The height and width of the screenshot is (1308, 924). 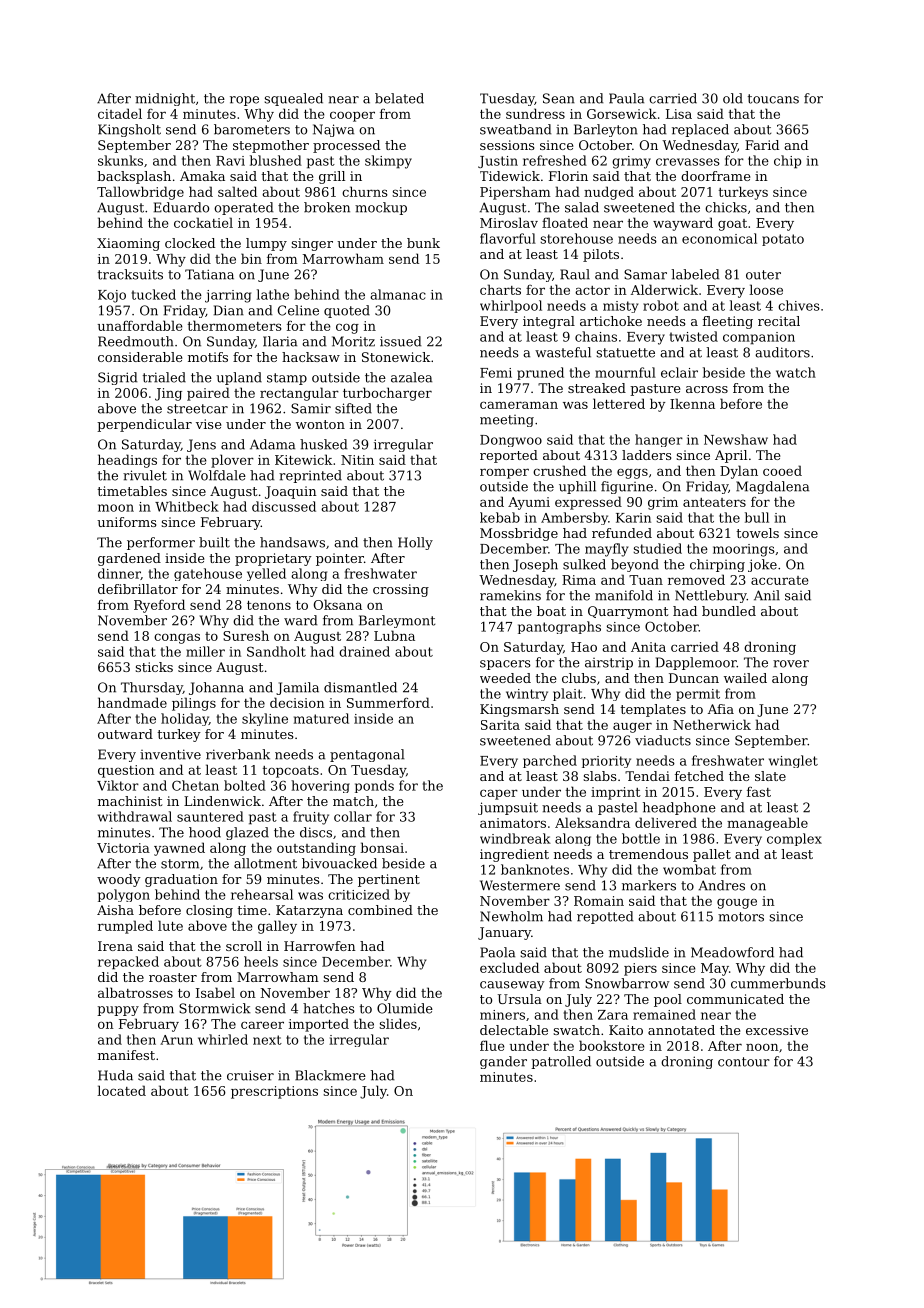 What do you see at coordinates (777, 1030) in the screenshot?
I see `excessive` at bounding box center [777, 1030].
